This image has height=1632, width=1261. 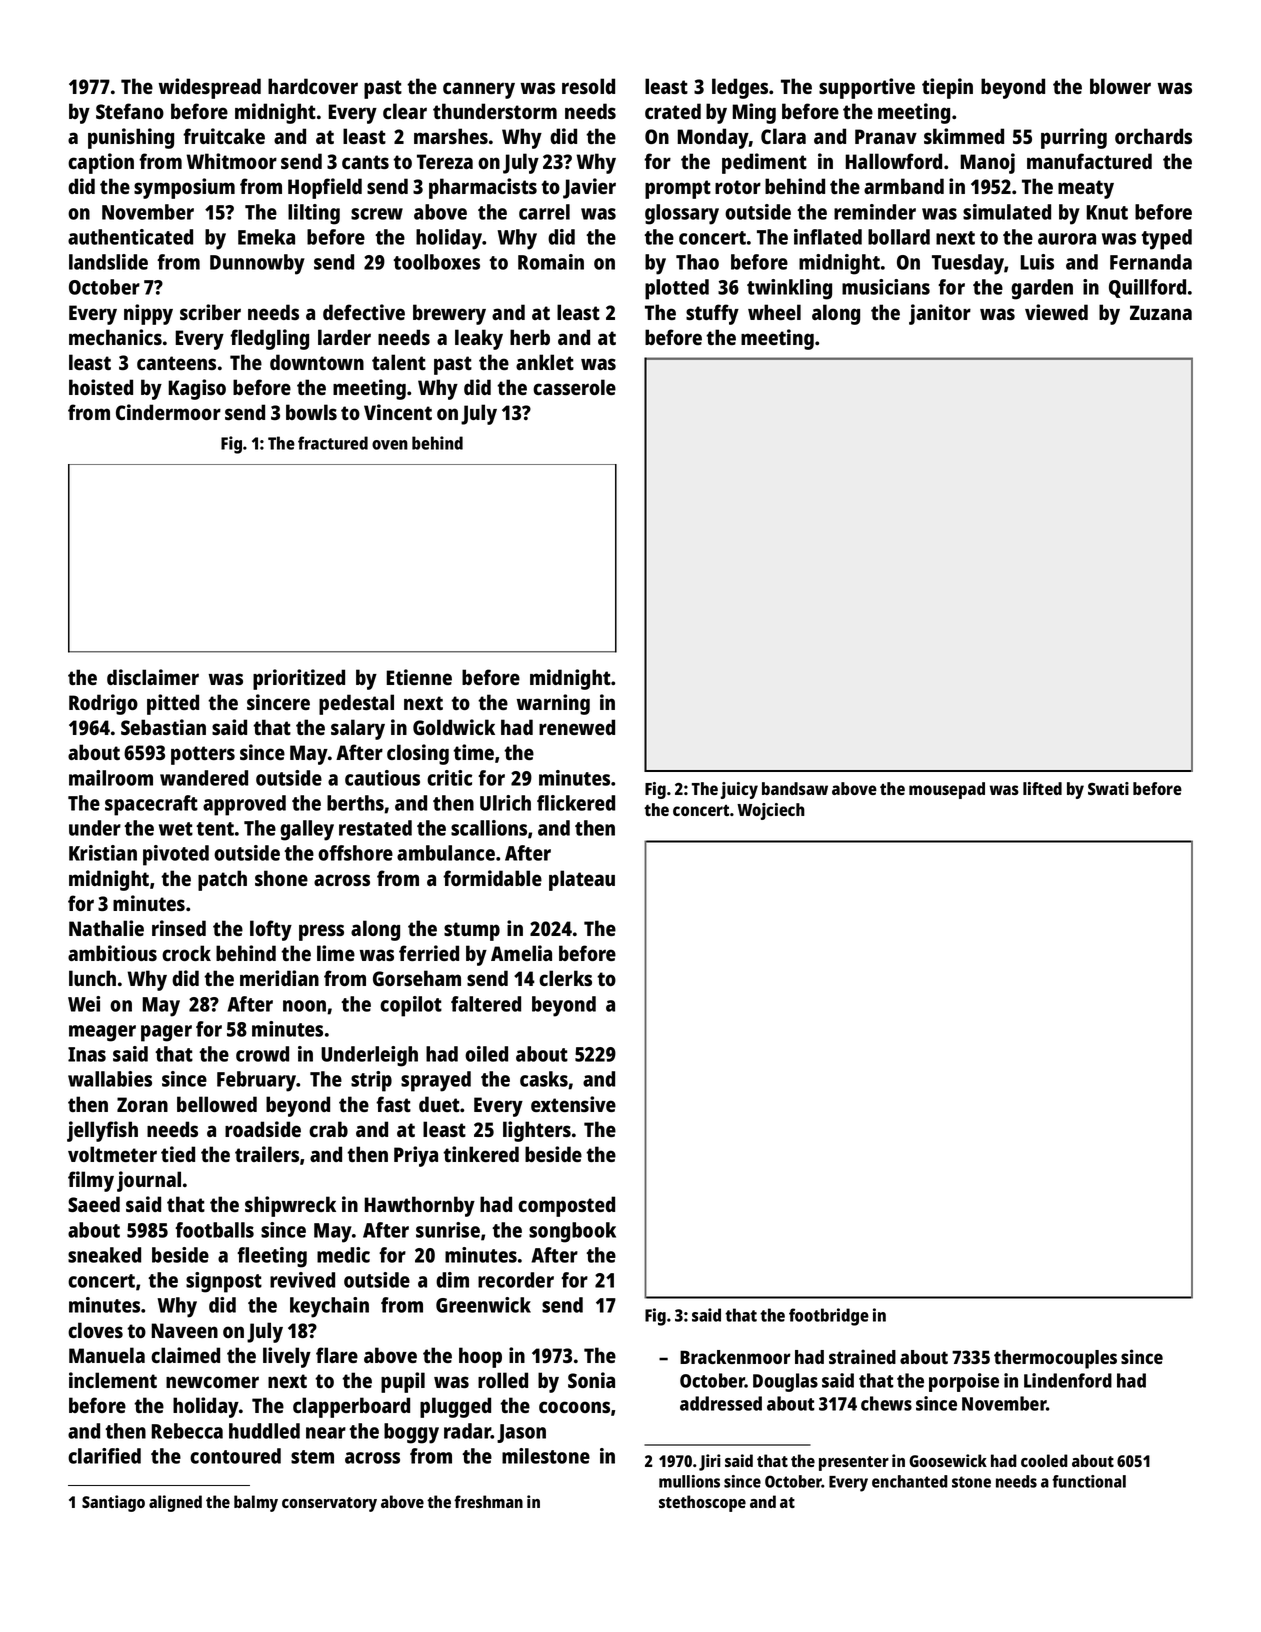 I want to click on blower, so click(x=1120, y=86).
